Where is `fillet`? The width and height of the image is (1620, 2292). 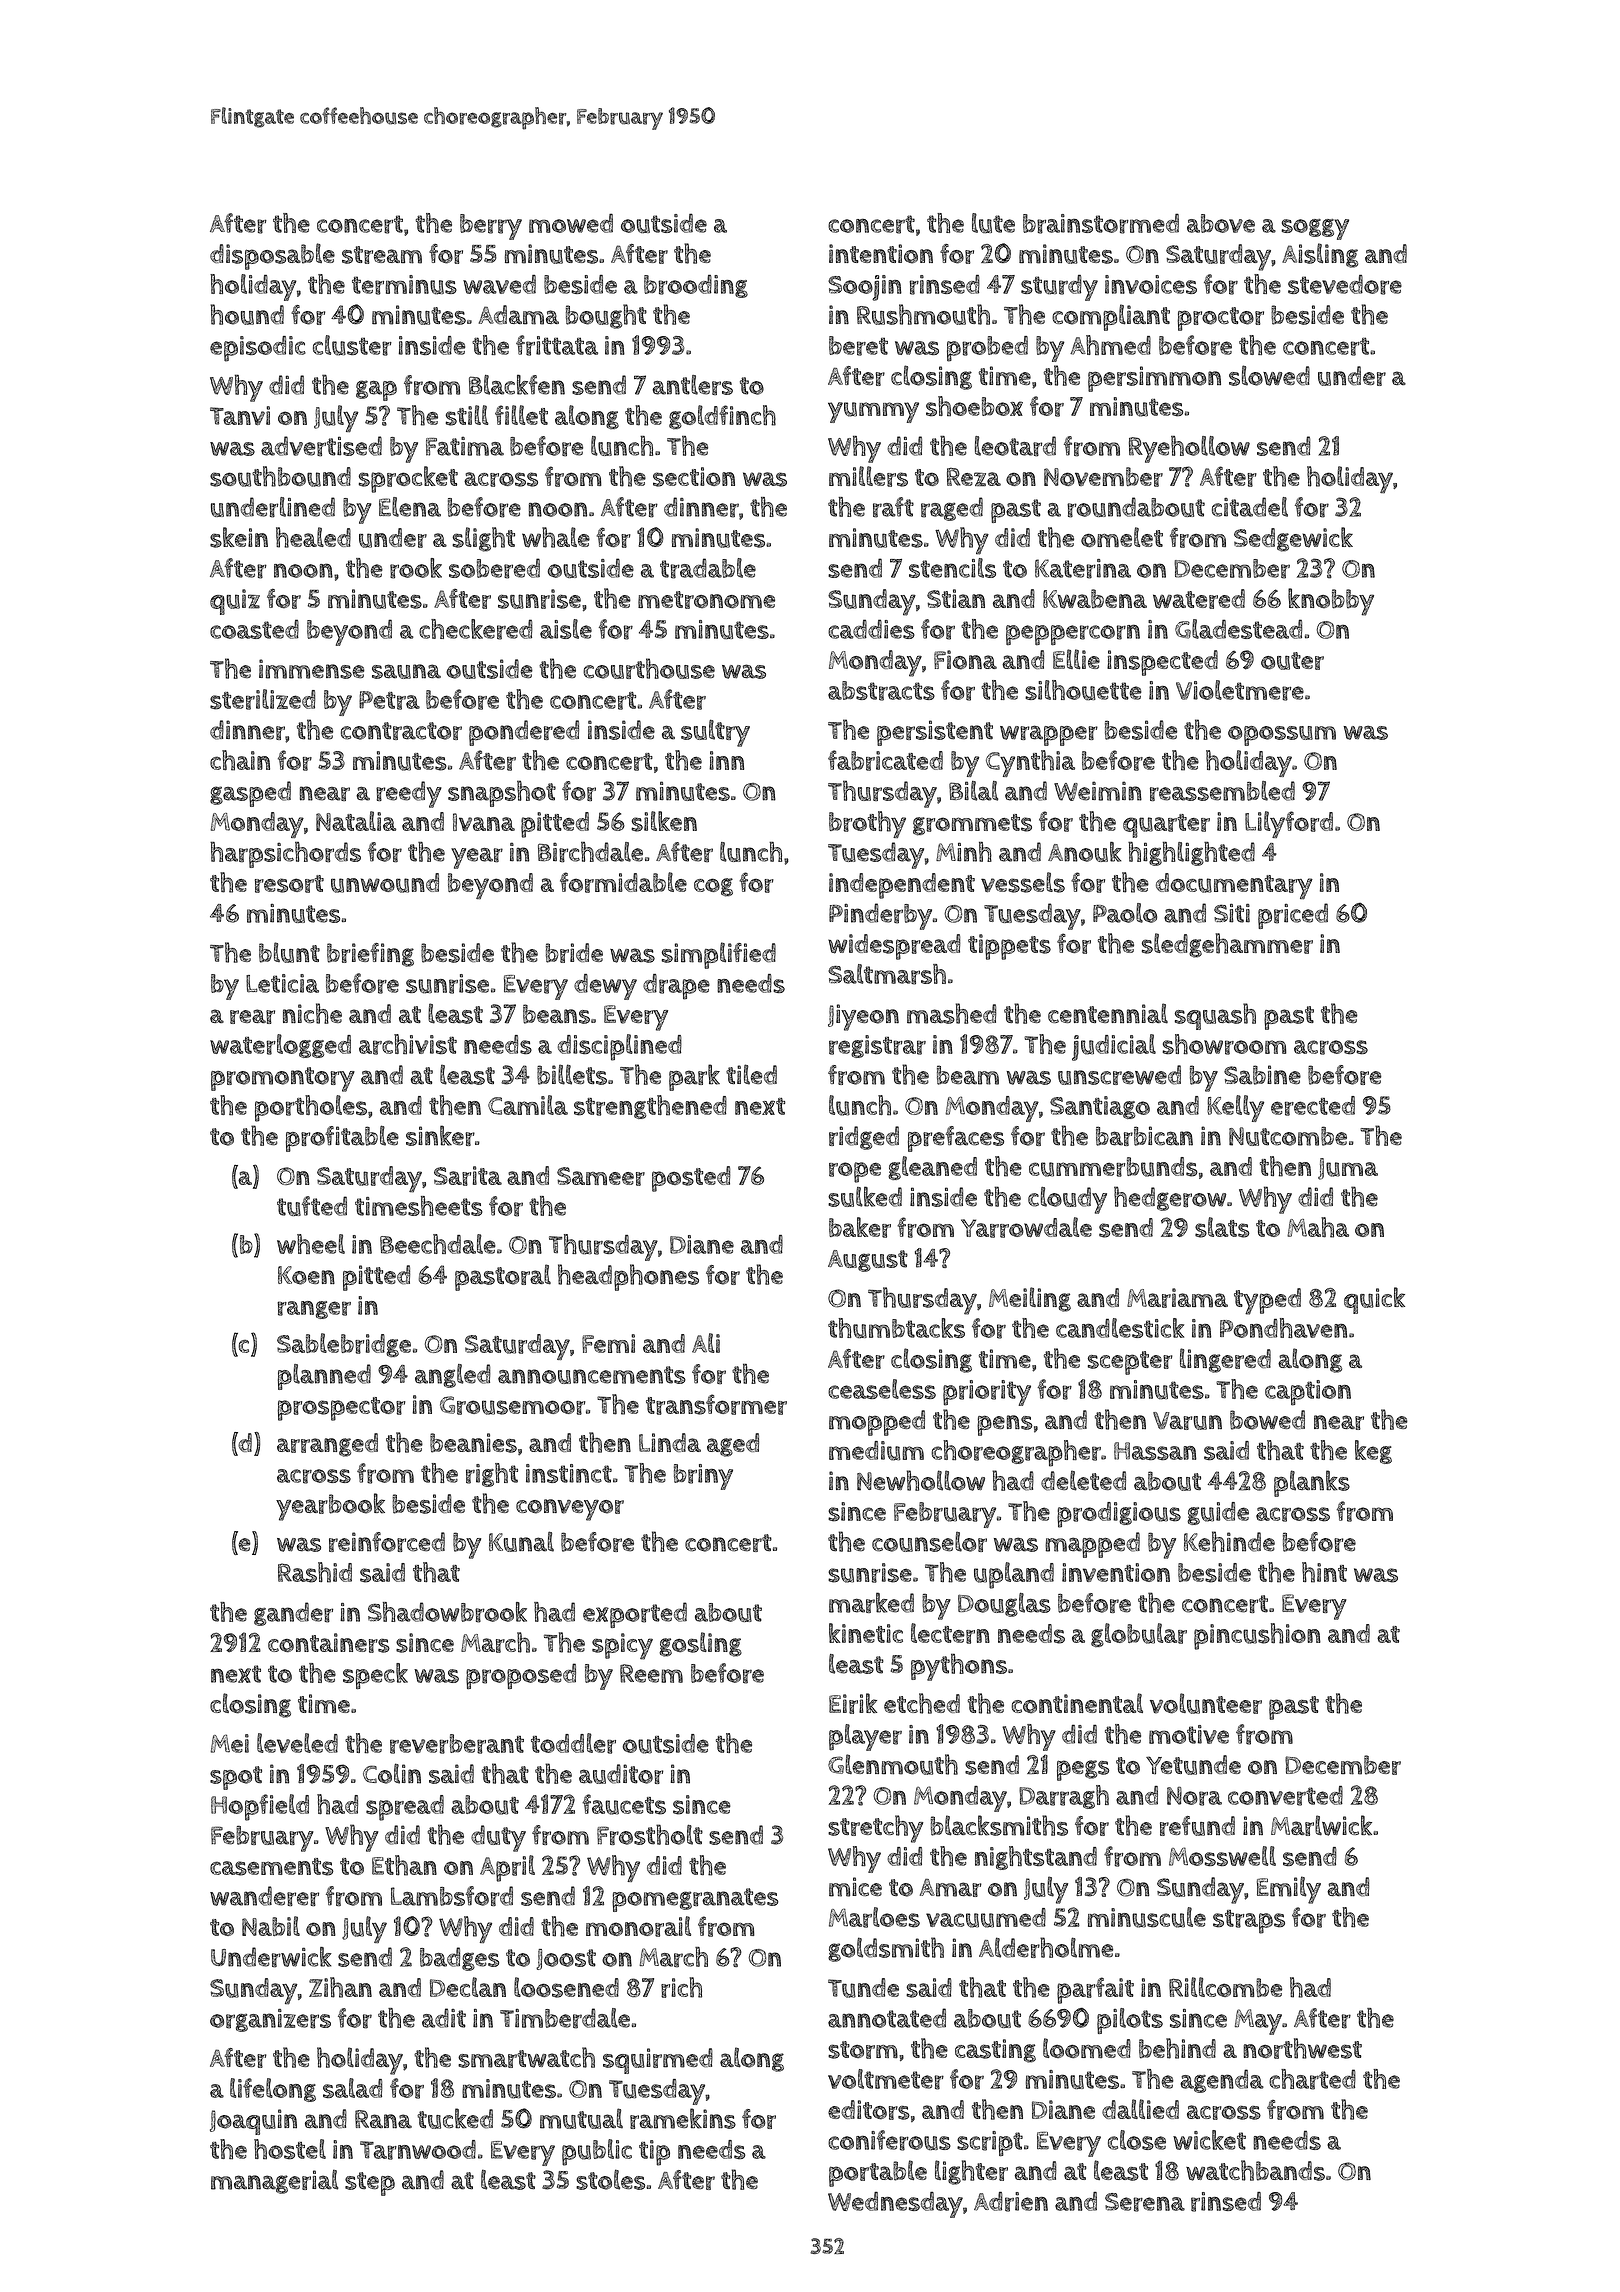
fillet is located at coordinates (521, 415).
